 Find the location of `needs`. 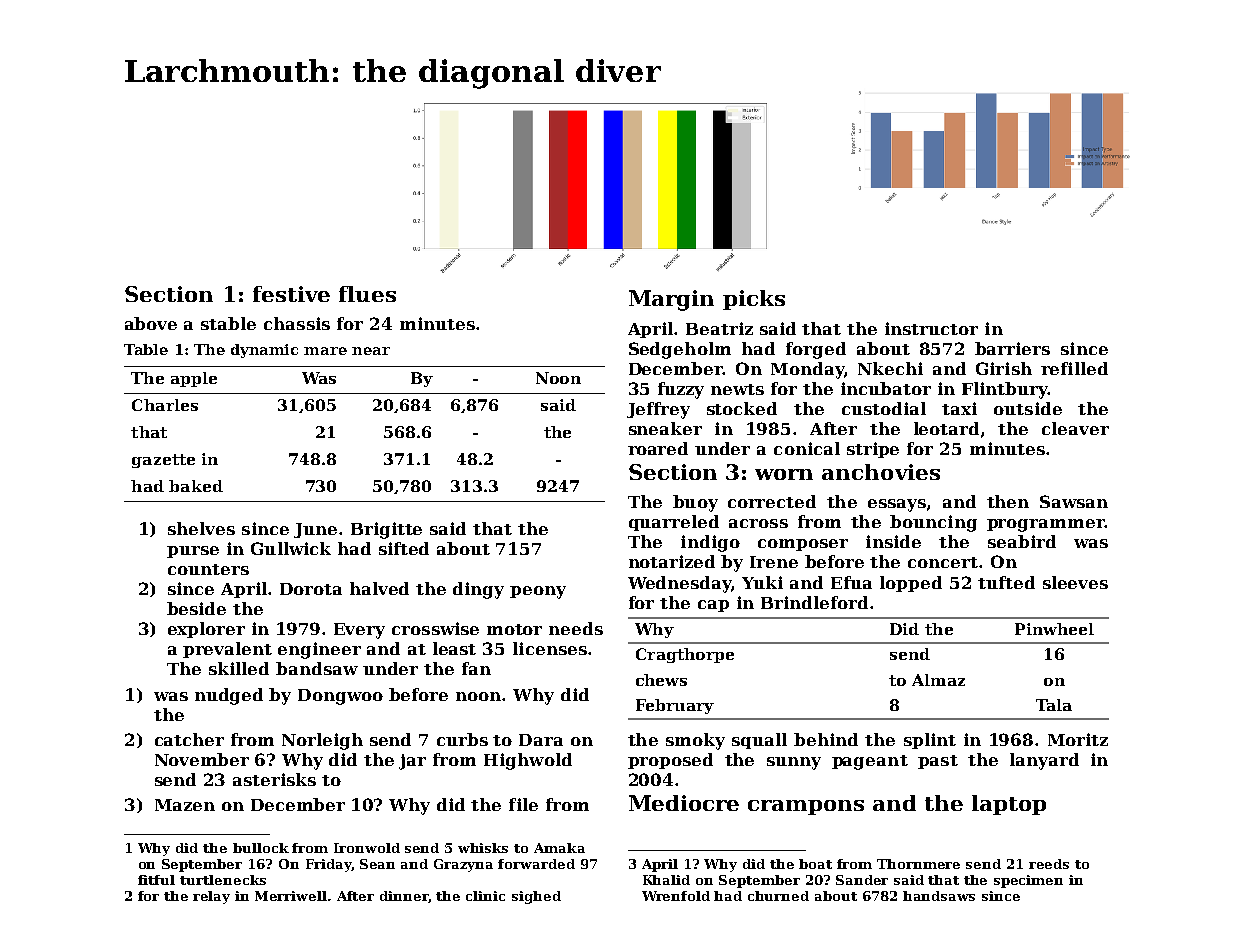

needs is located at coordinates (576, 628).
